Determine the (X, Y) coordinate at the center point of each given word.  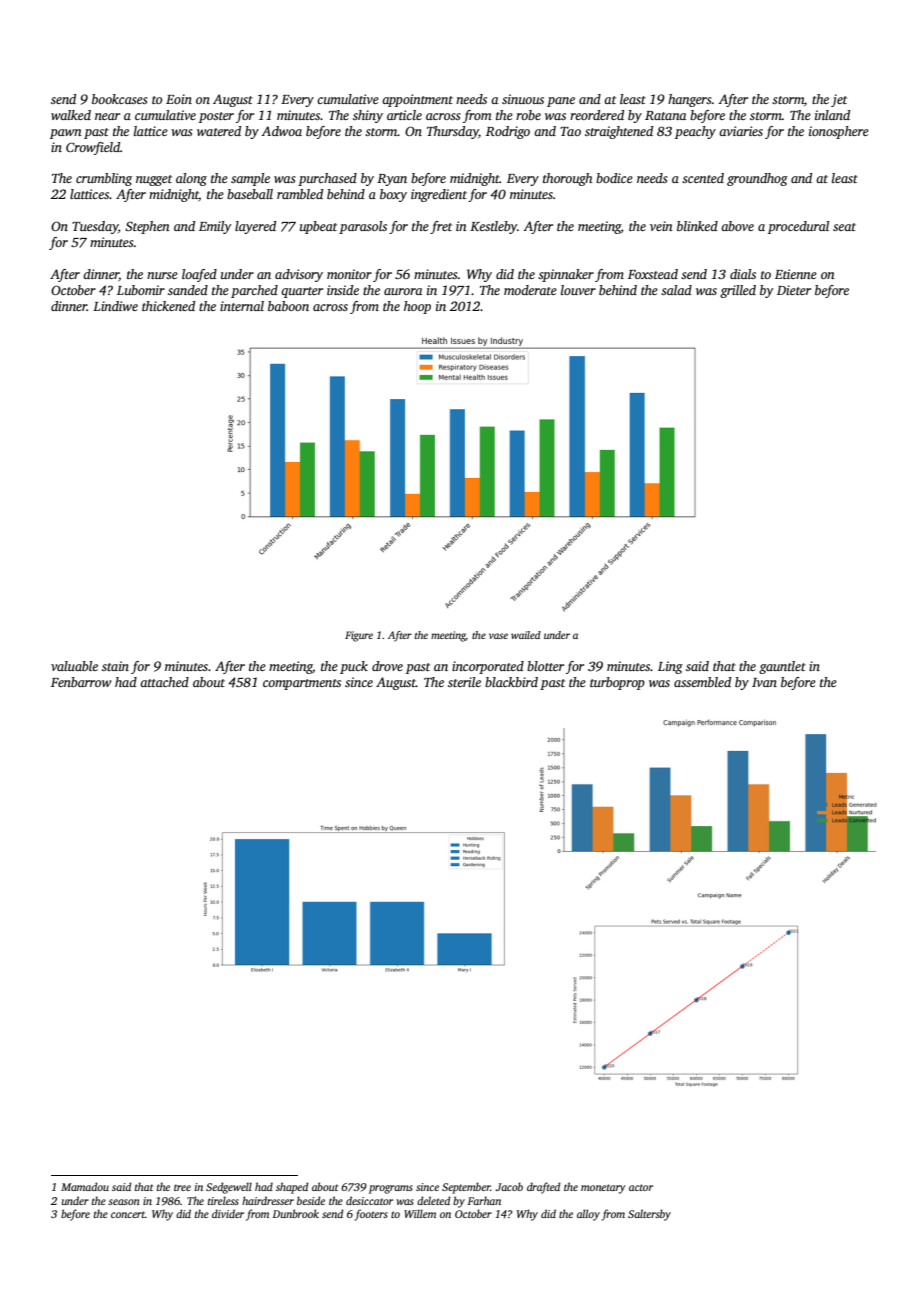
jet (839, 100)
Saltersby (649, 1215)
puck (354, 667)
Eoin (179, 99)
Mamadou (85, 1186)
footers (371, 1215)
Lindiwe (115, 306)
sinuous (523, 99)
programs (391, 1189)
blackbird (511, 682)
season (124, 1202)
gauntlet (782, 667)
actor (641, 1187)
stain (115, 666)
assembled (702, 682)
